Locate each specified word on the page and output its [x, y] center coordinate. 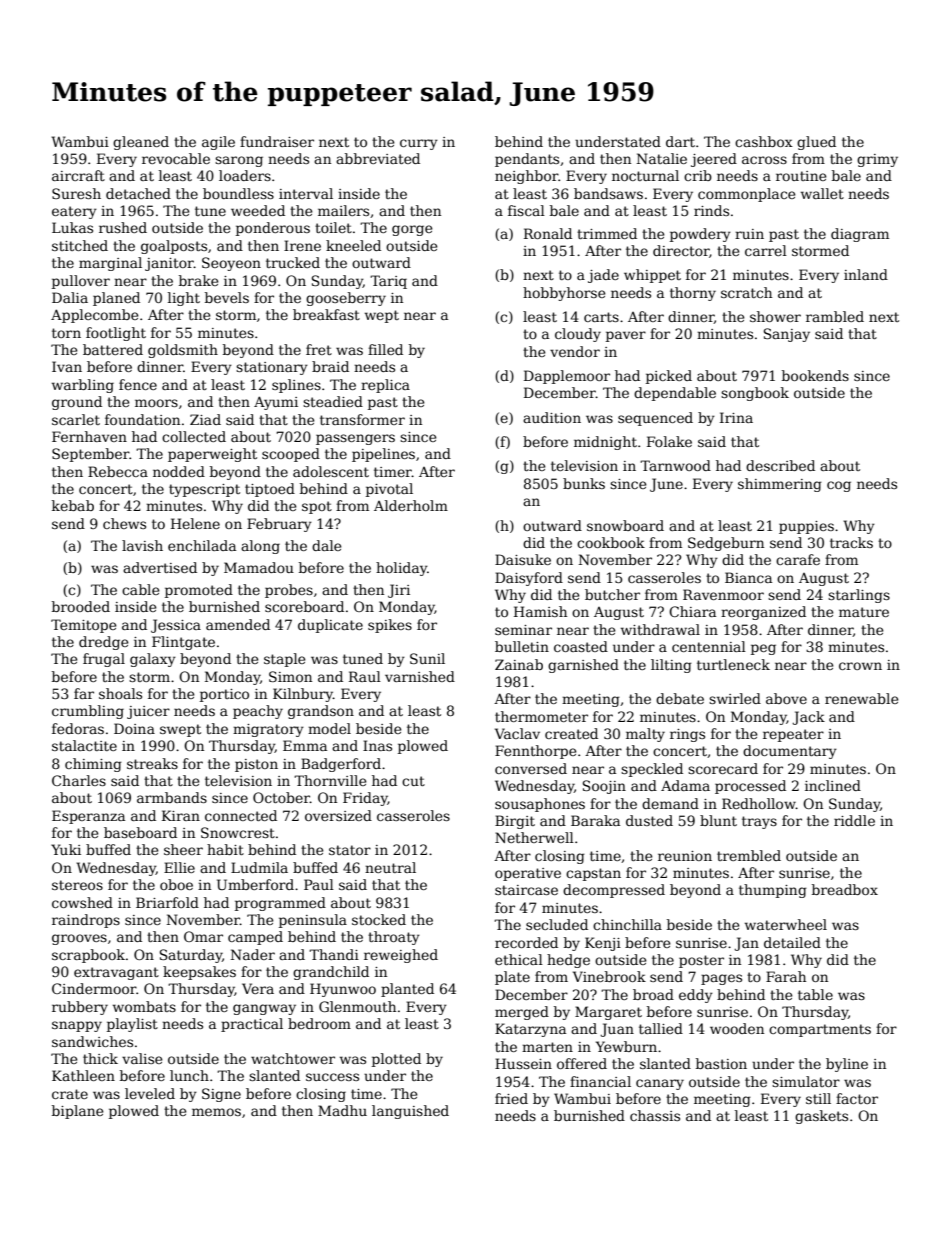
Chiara [692, 611]
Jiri [399, 591]
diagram [860, 235]
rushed [123, 227]
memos [216, 1112]
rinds [711, 210]
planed [116, 299]
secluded [557, 924]
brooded [81, 606]
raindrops [86, 921]
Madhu [342, 1110]
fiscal [526, 210]
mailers [343, 210]
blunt [718, 820]
